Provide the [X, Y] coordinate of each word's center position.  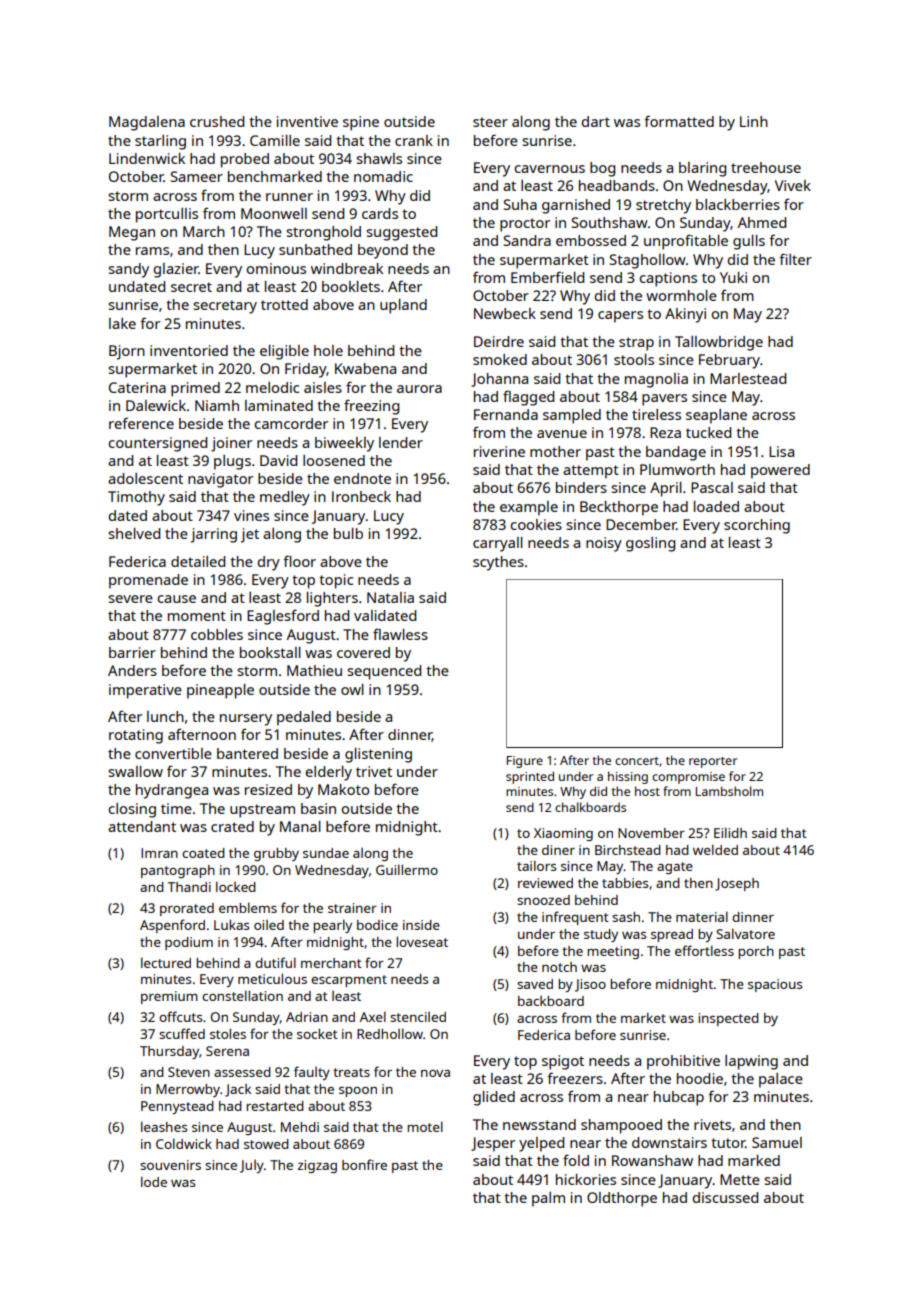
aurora [419, 389]
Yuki [733, 277]
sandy [128, 270]
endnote [362, 478]
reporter [713, 762]
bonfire [364, 1164]
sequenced [384, 672]
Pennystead [177, 1107]
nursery [246, 720]
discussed [725, 1197]
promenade [148, 581]
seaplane [716, 416]
